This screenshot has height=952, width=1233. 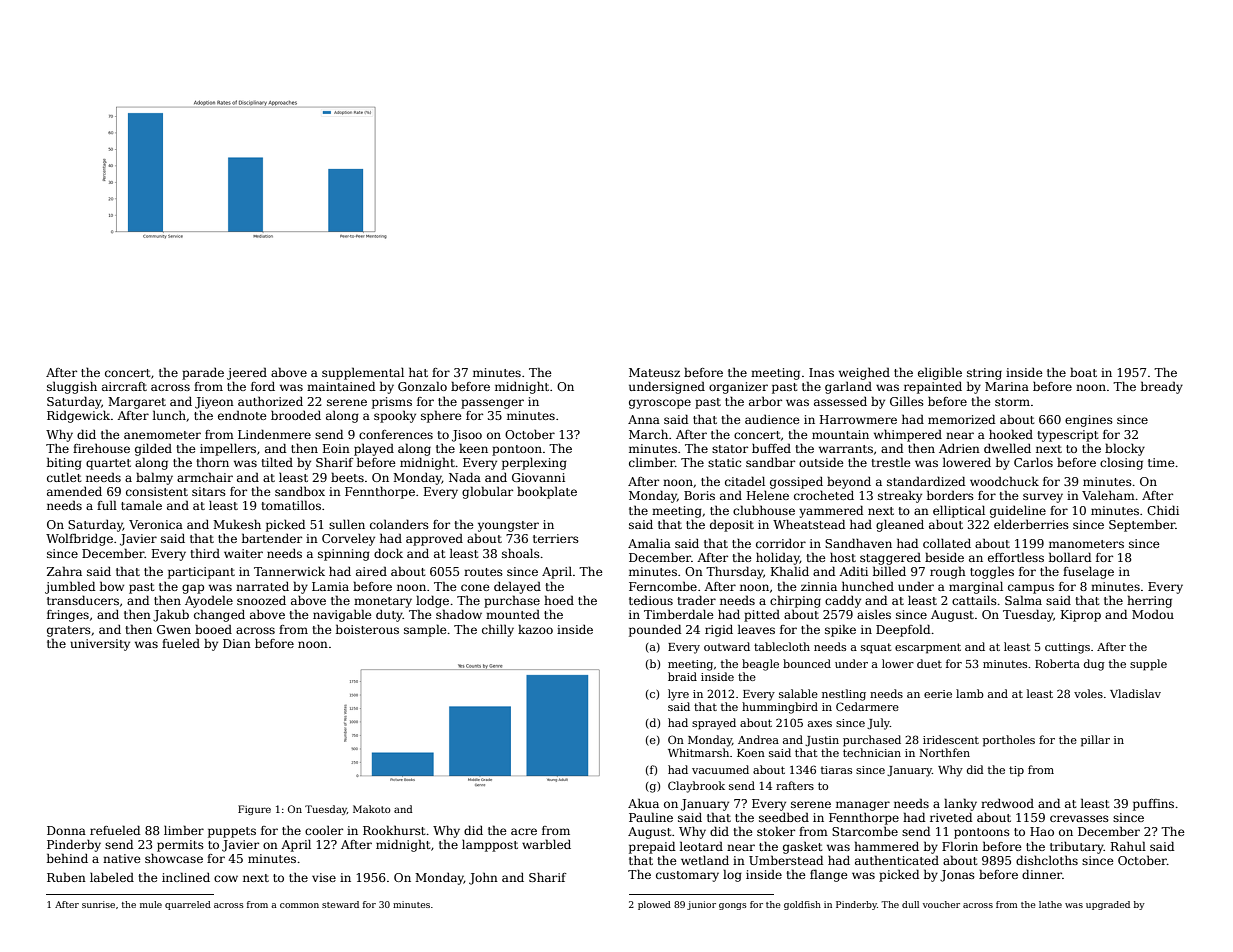 I want to click on technician, so click(x=872, y=752).
